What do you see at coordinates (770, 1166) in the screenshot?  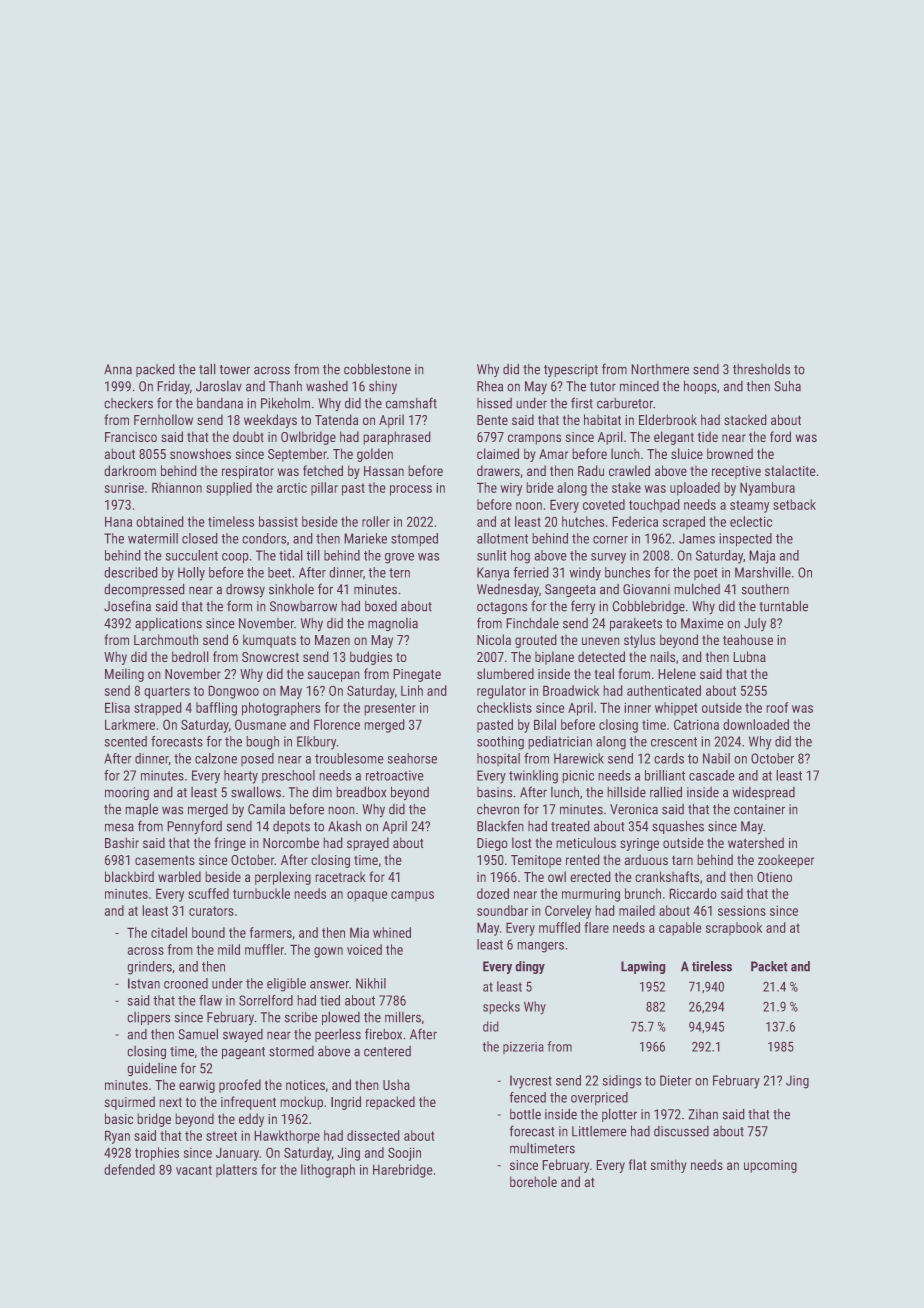 I see `upcoming` at bounding box center [770, 1166].
